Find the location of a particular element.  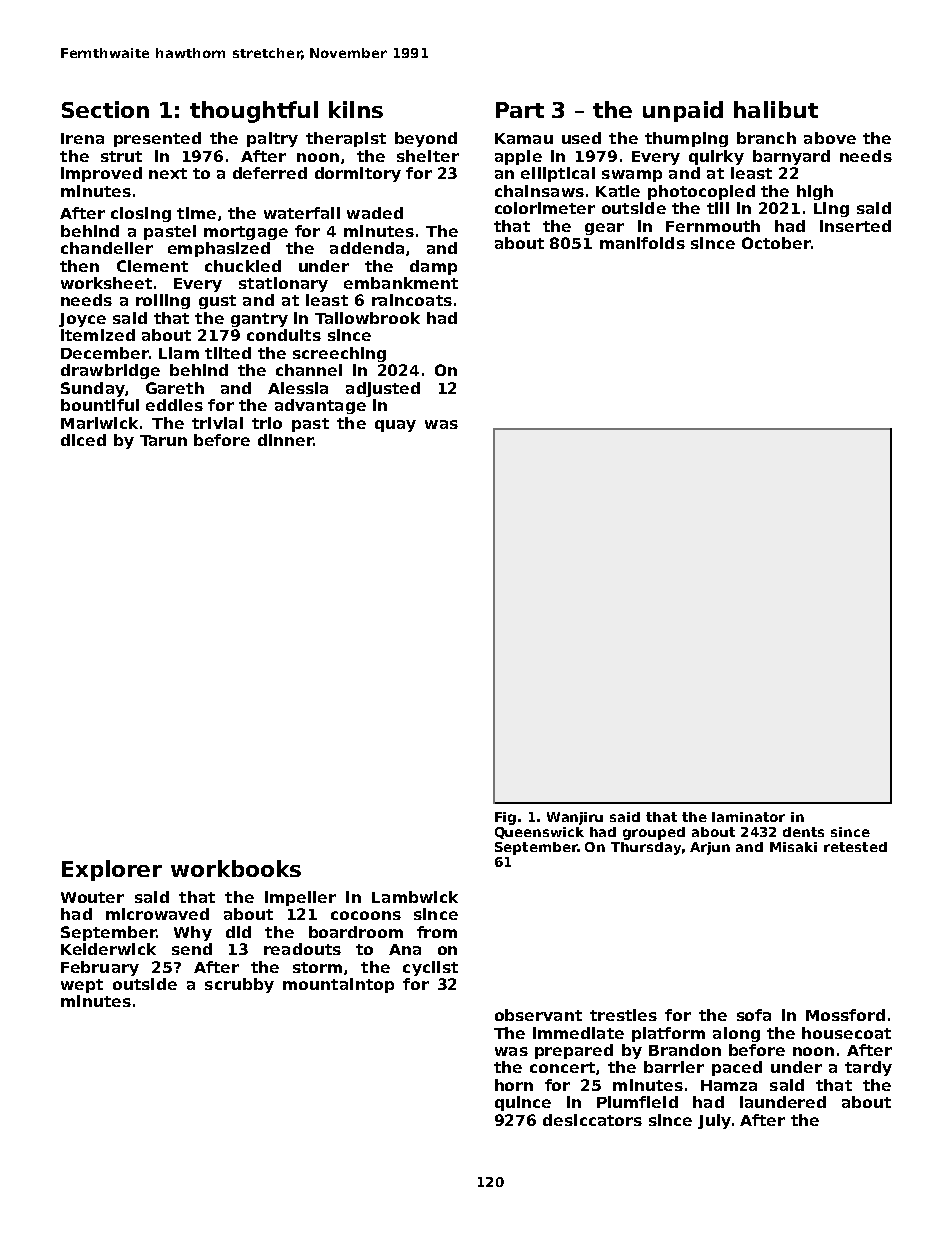

Arjun is located at coordinates (710, 848).
